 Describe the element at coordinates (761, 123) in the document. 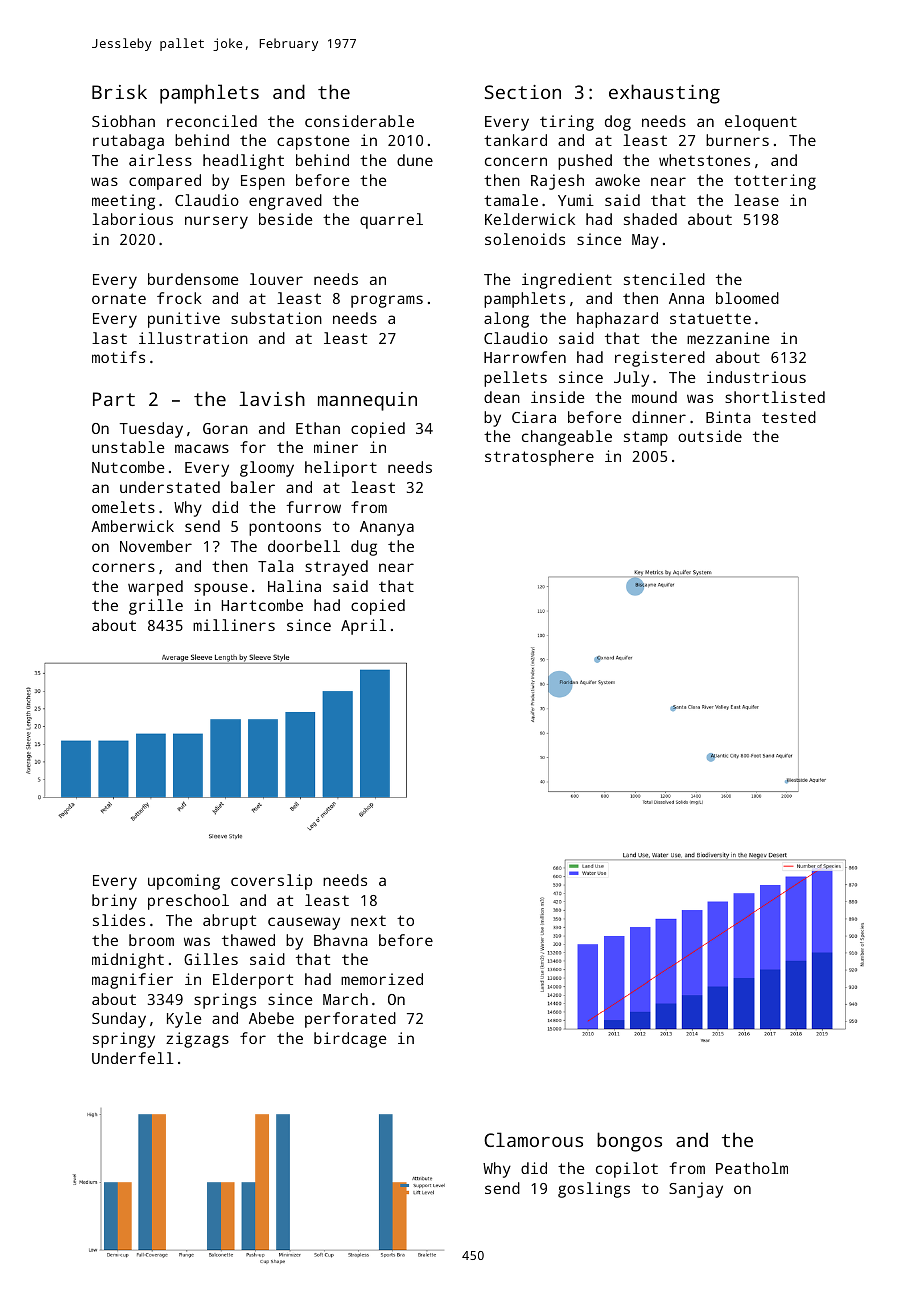

I see `eloquent` at that location.
